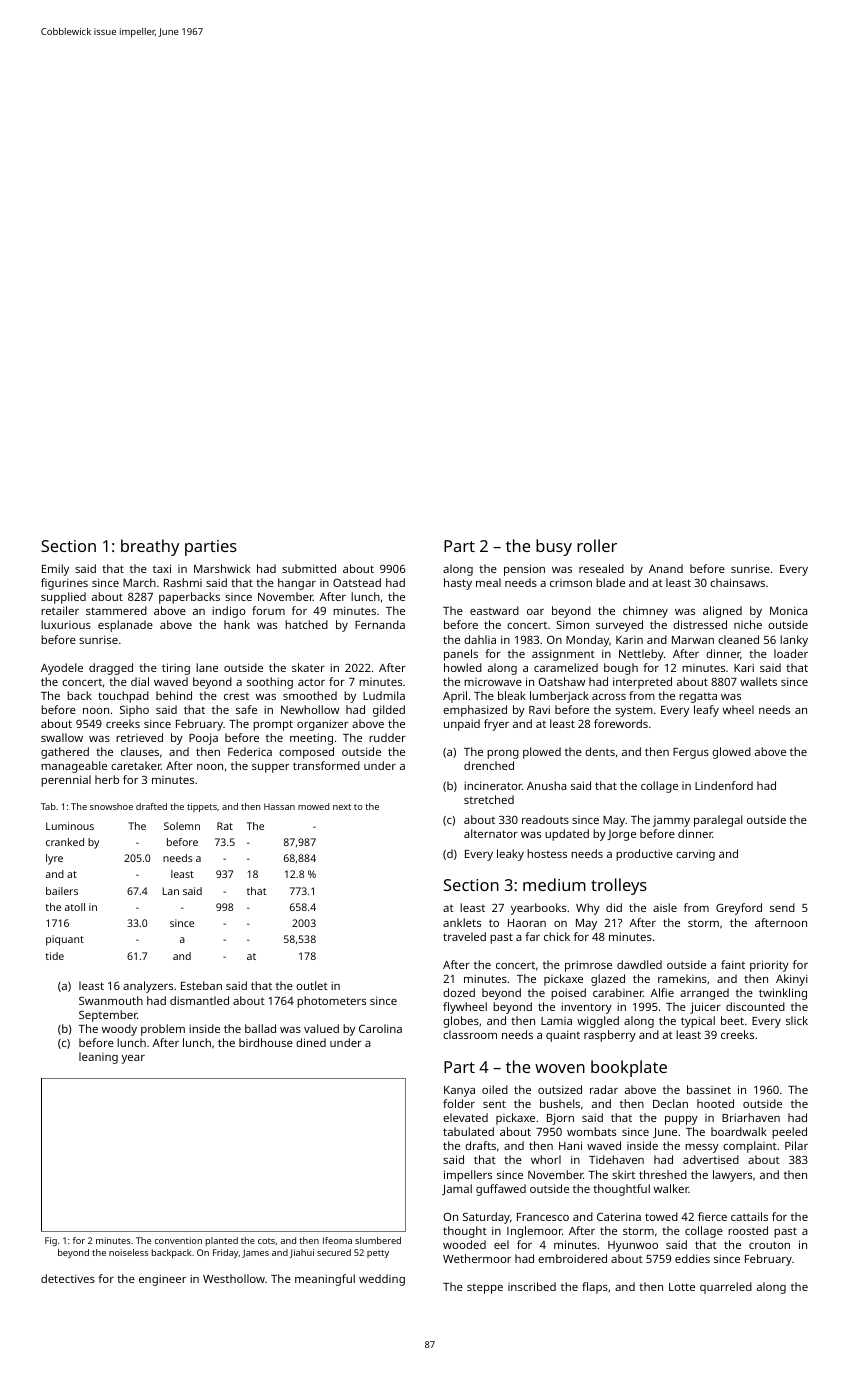 This image has width=849, height=1400. Describe the element at coordinates (737, 582) in the image. I see `chainsaws` at that location.
